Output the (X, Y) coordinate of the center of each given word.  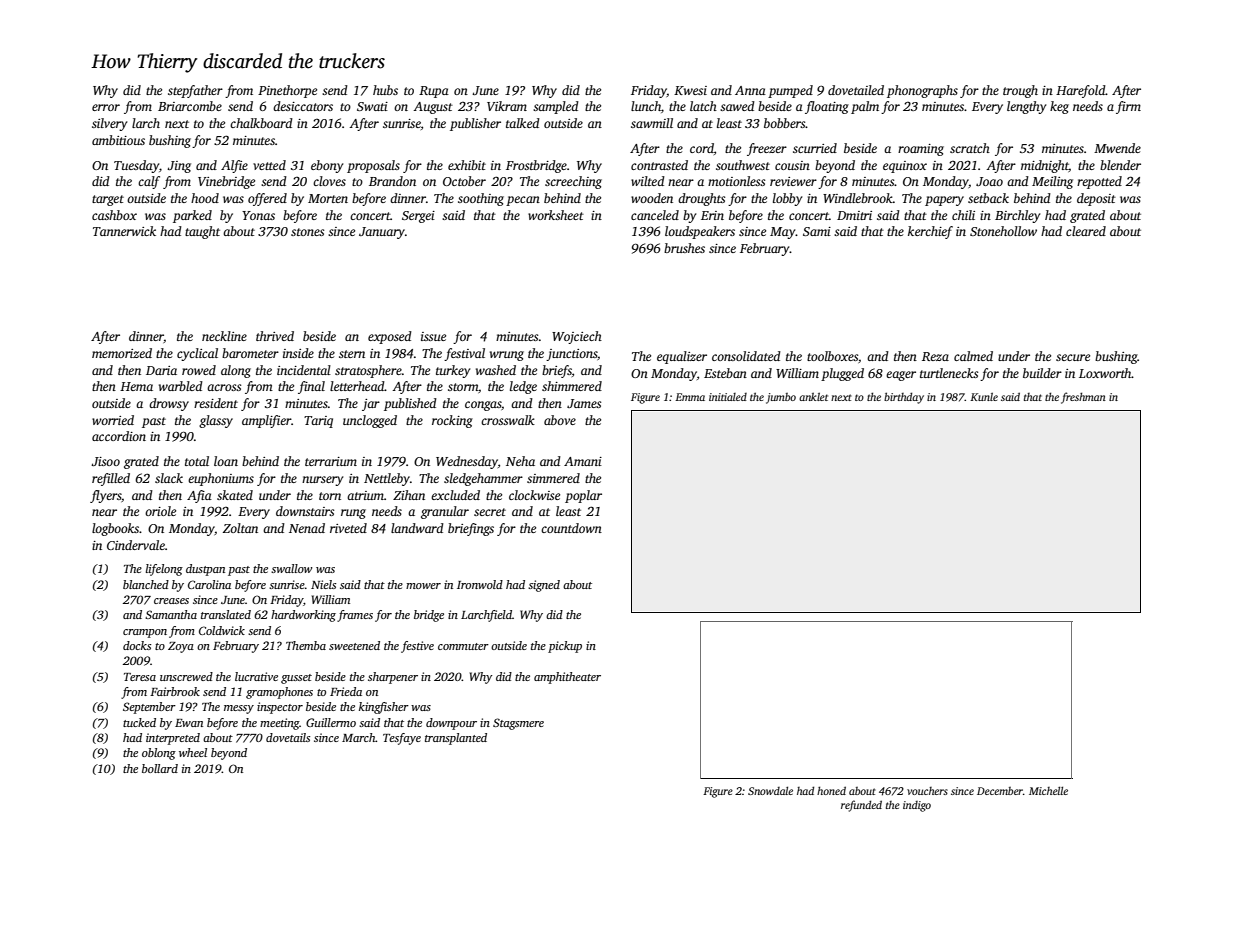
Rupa (434, 92)
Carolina (209, 584)
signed (544, 586)
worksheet (556, 215)
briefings (471, 529)
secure (1073, 357)
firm (1128, 107)
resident (216, 403)
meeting (280, 724)
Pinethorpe (287, 91)
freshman (1083, 398)
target (108, 200)
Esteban (725, 373)
